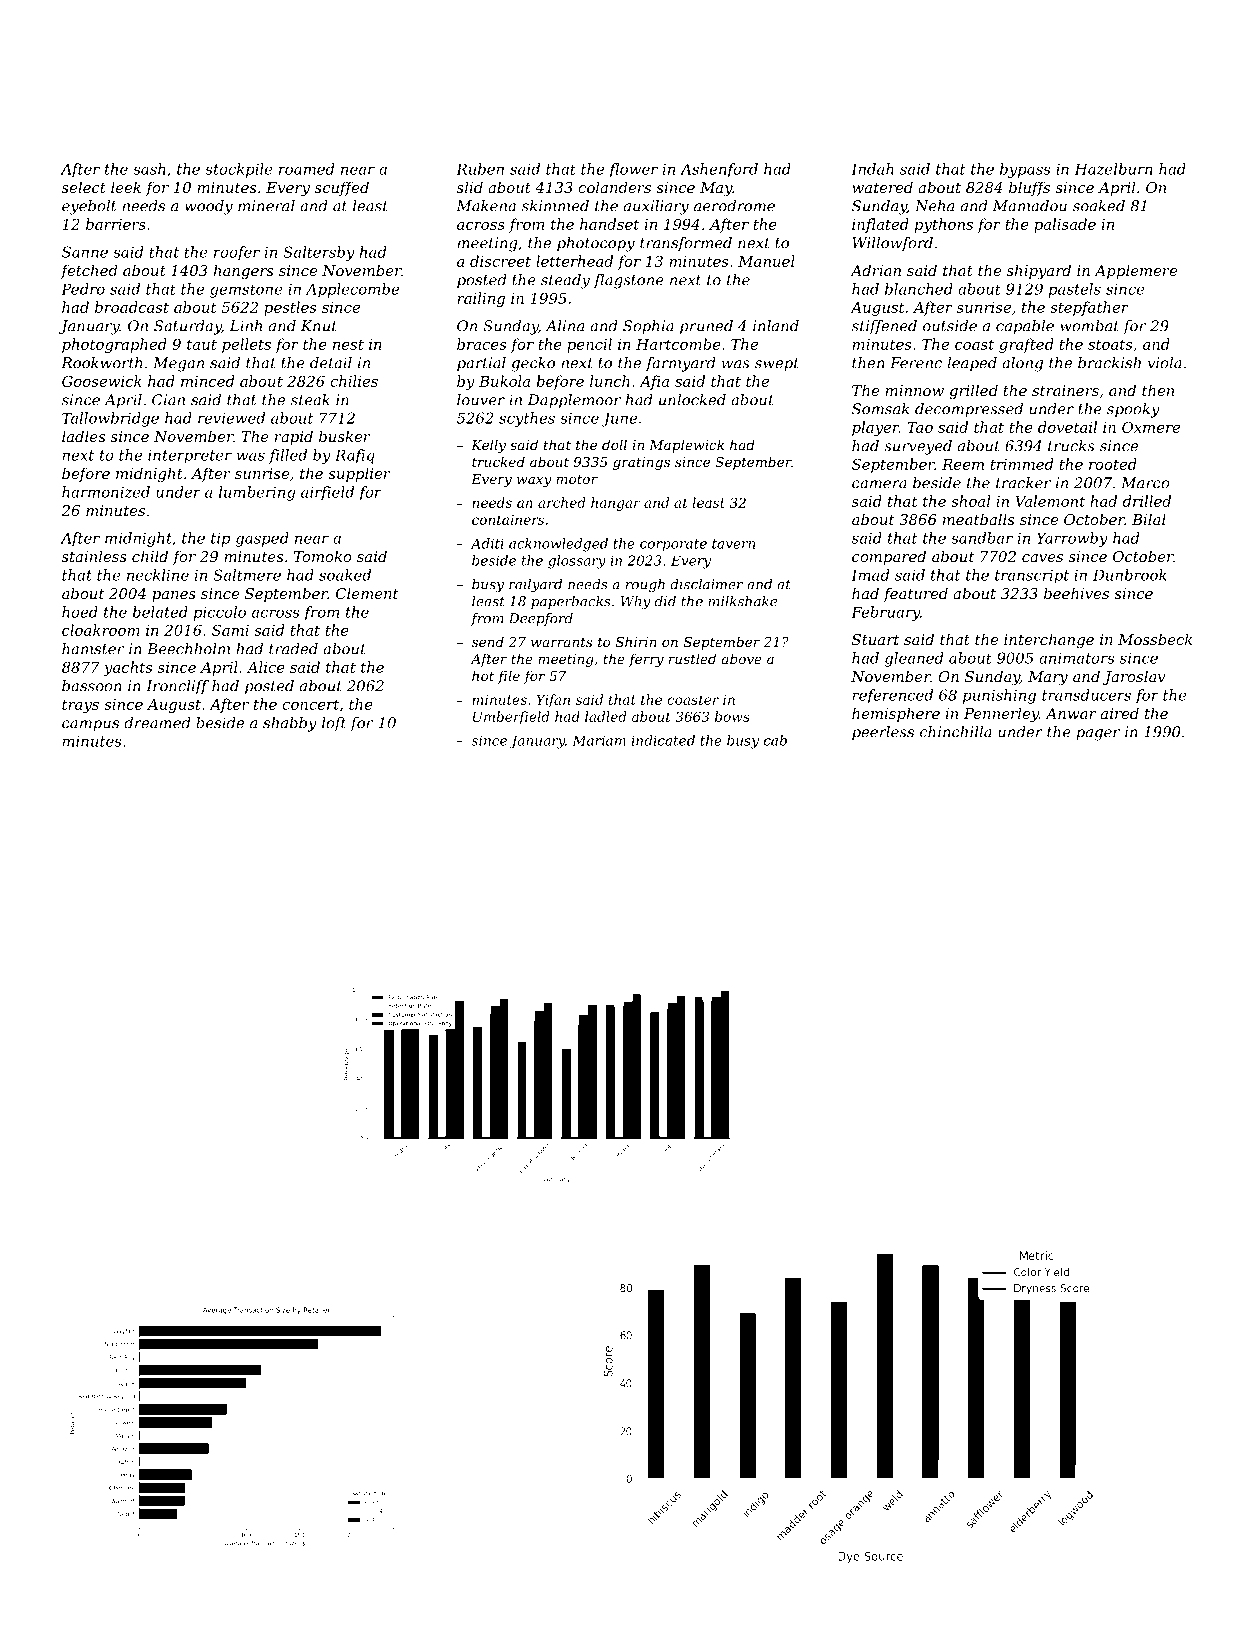  Describe the element at coordinates (1089, 308) in the screenshot. I see `stepfather` at that location.
